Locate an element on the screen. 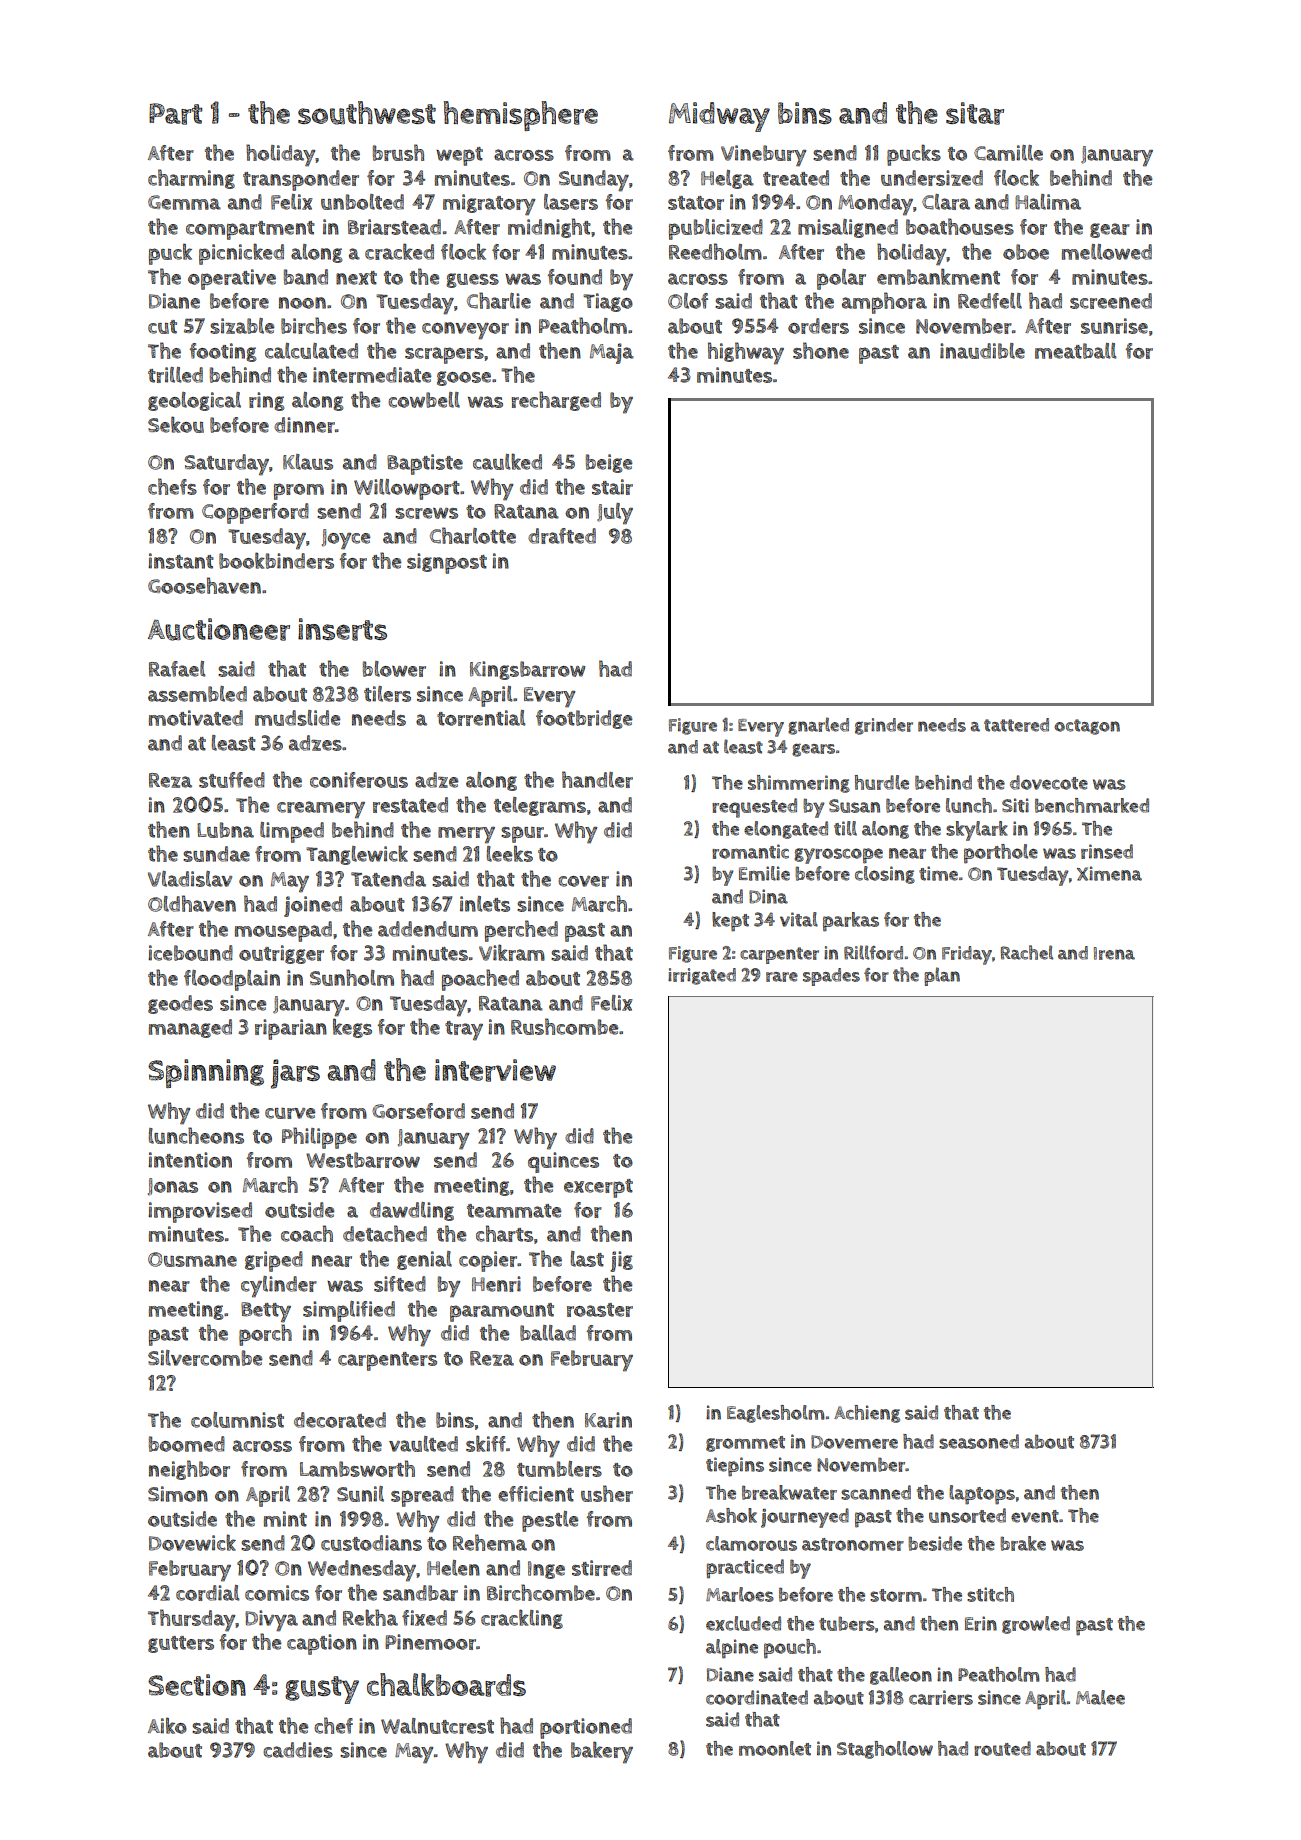  Simon is located at coordinates (178, 1494).
